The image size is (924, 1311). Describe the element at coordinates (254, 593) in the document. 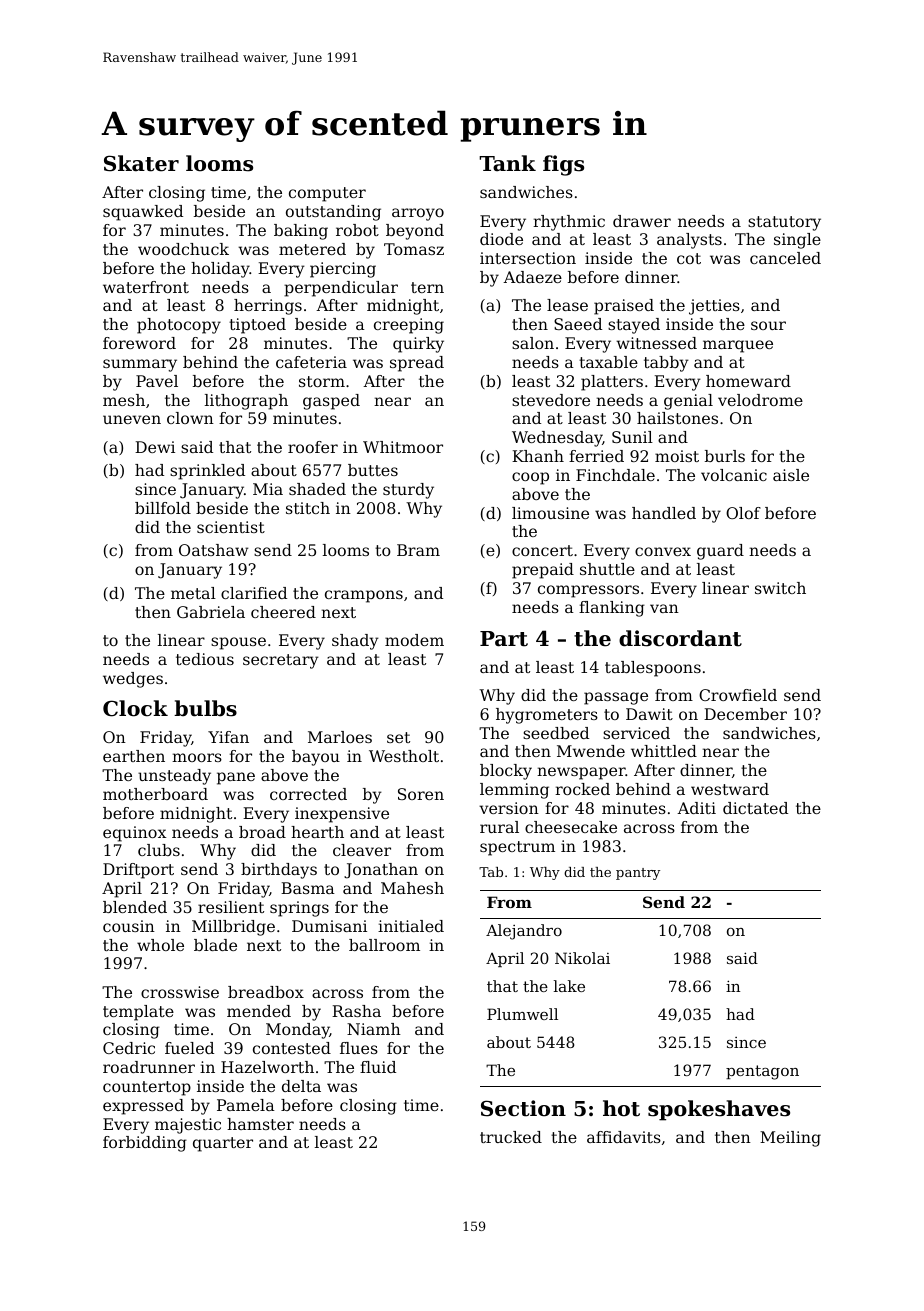

I see `clarified` at that location.
